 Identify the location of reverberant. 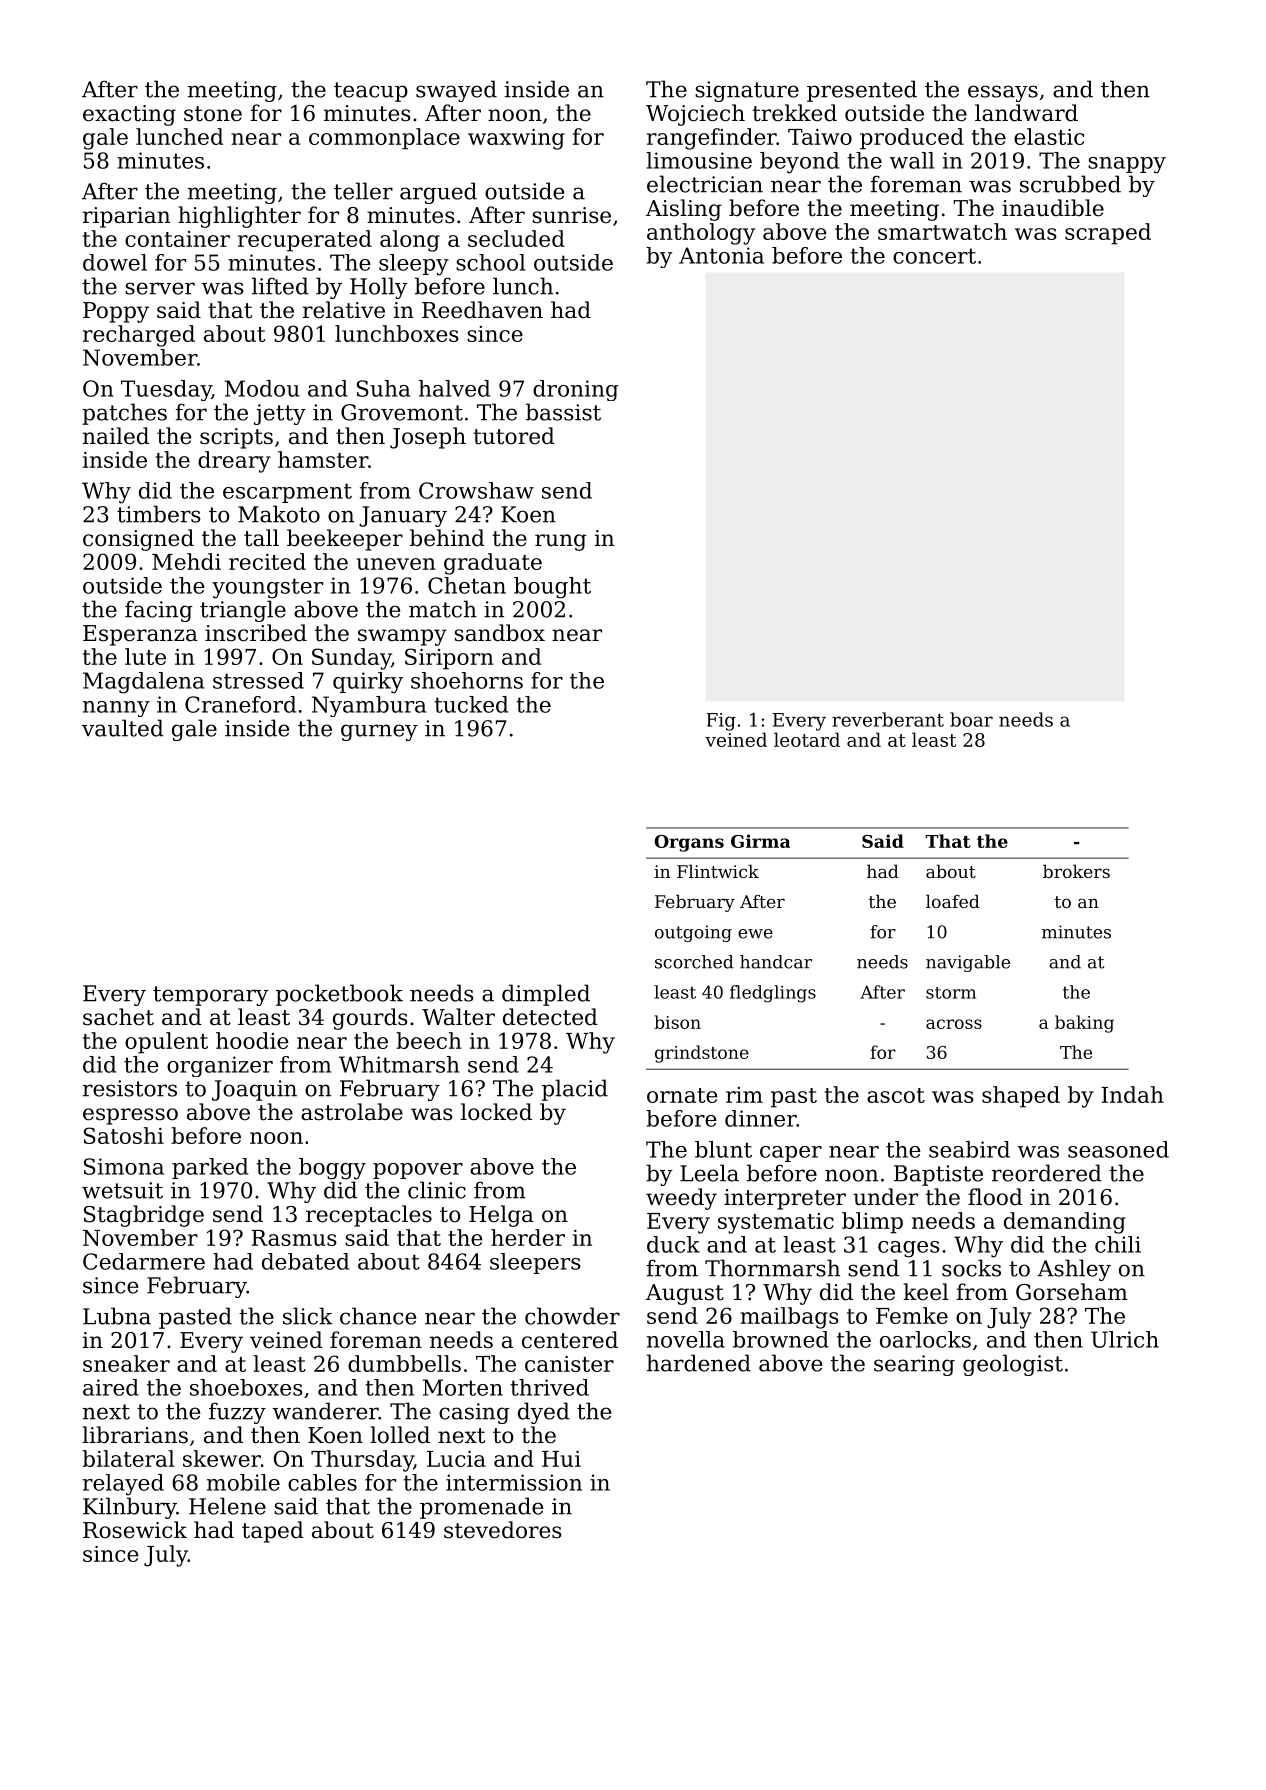
(888, 719).
